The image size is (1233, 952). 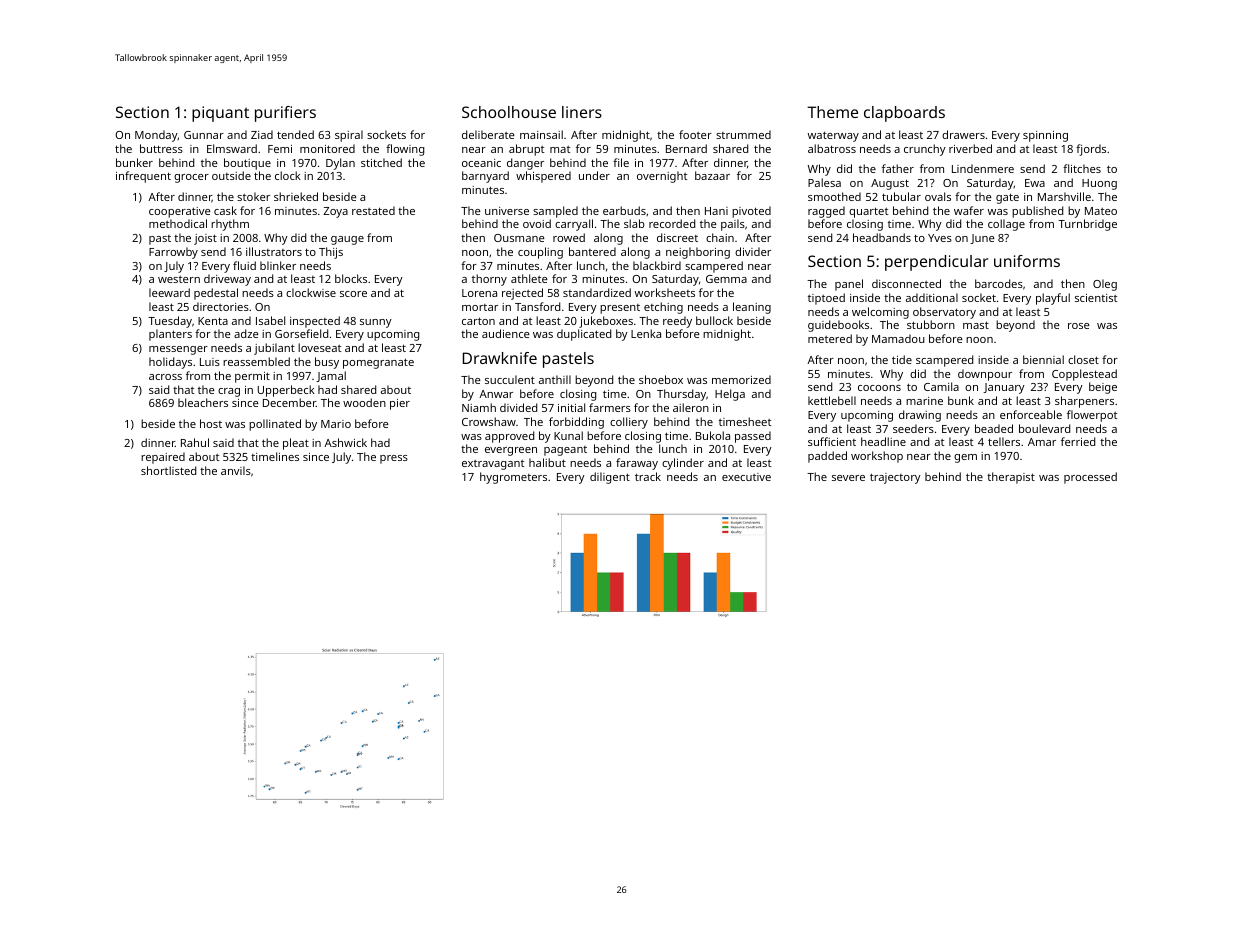 I want to click on Mario, so click(x=336, y=424).
